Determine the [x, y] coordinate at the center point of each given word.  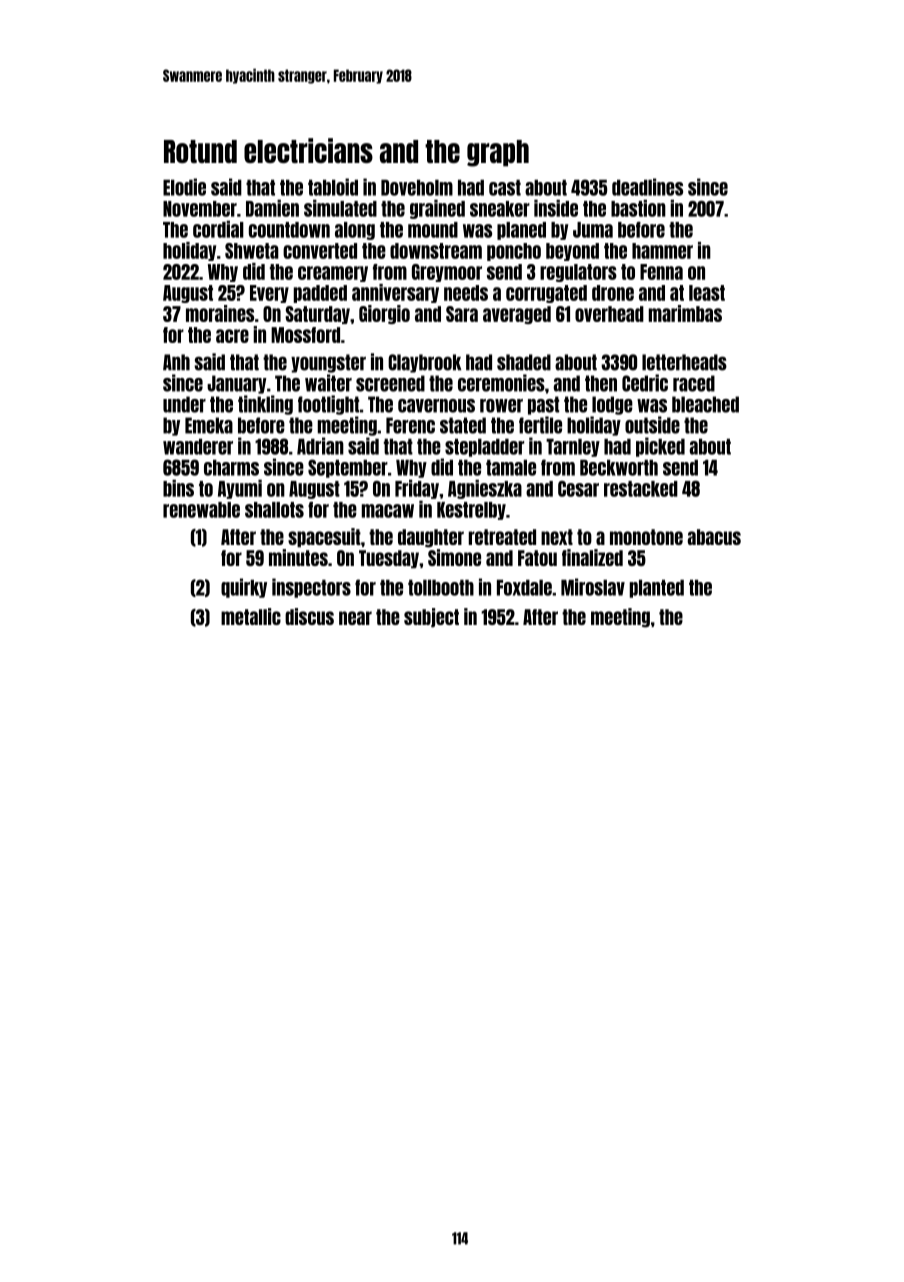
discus [309, 616]
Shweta [252, 251]
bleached [705, 404]
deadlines [647, 187]
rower [501, 406]
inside [556, 208]
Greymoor [447, 273]
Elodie [184, 187]
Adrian [320, 446]
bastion [638, 208]
